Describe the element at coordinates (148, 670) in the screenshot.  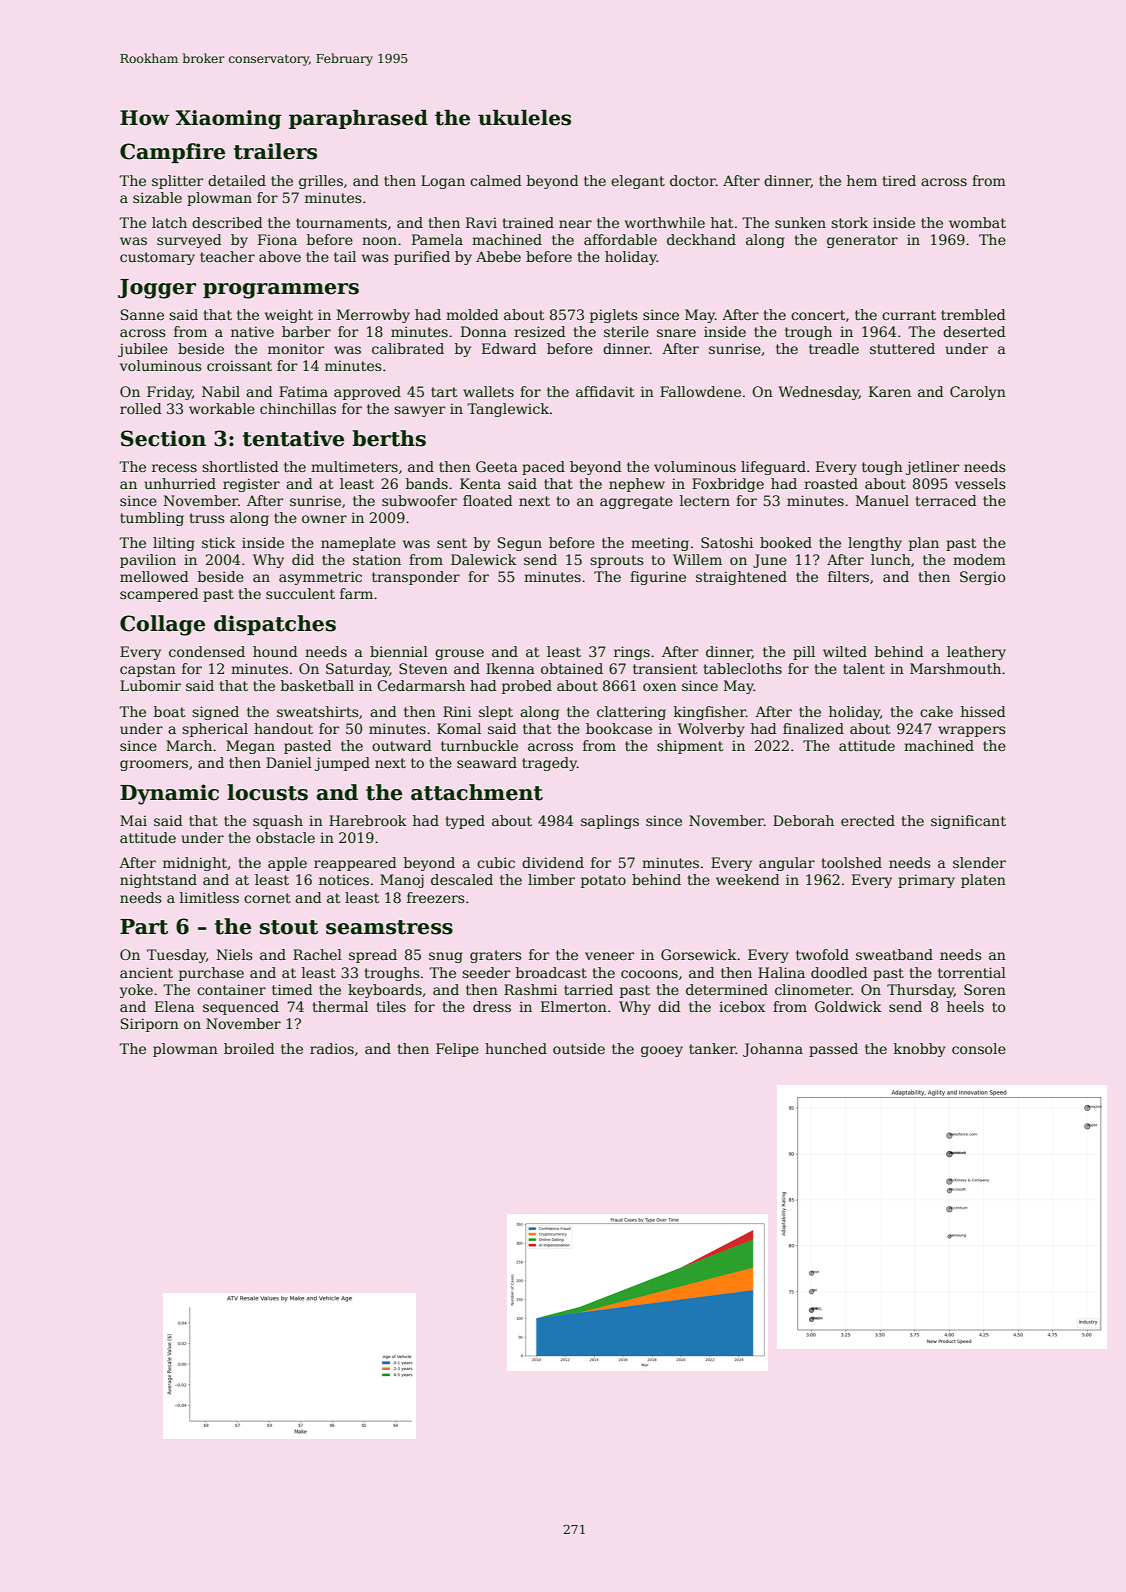
I see `capstan` at that location.
